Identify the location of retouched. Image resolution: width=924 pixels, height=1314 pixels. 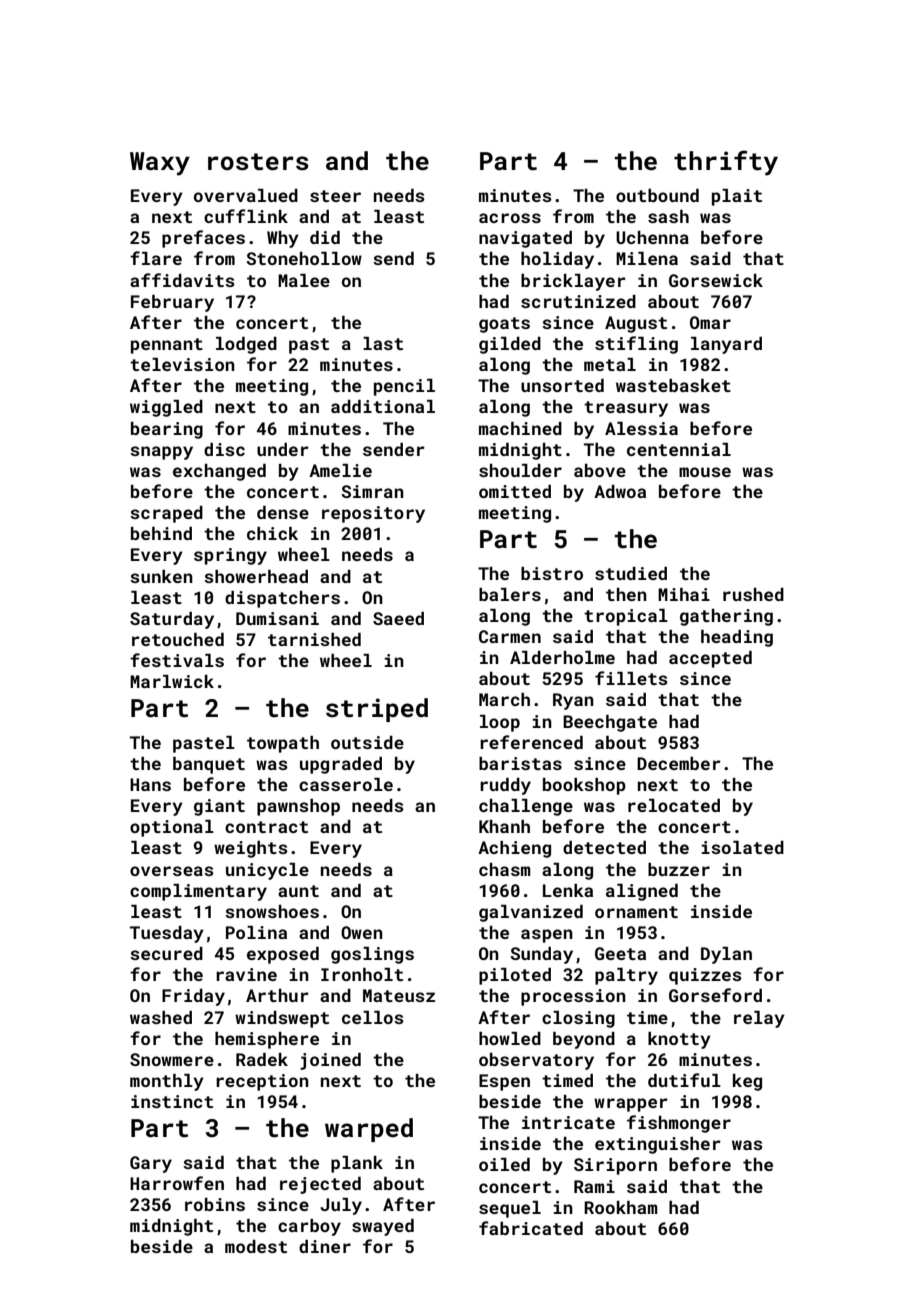
(178, 639).
